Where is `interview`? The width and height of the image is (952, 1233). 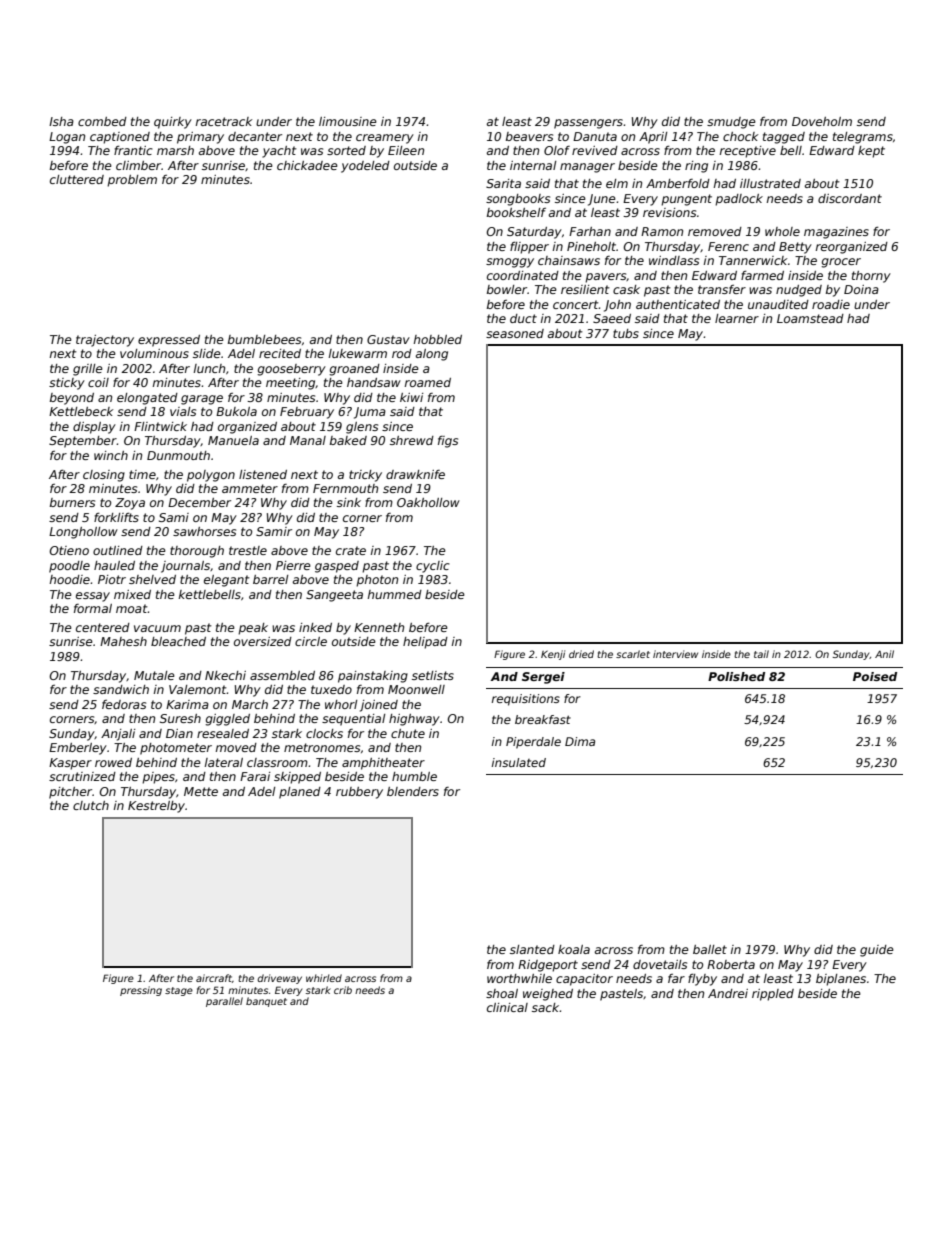
interview is located at coordinates (675, 654).
